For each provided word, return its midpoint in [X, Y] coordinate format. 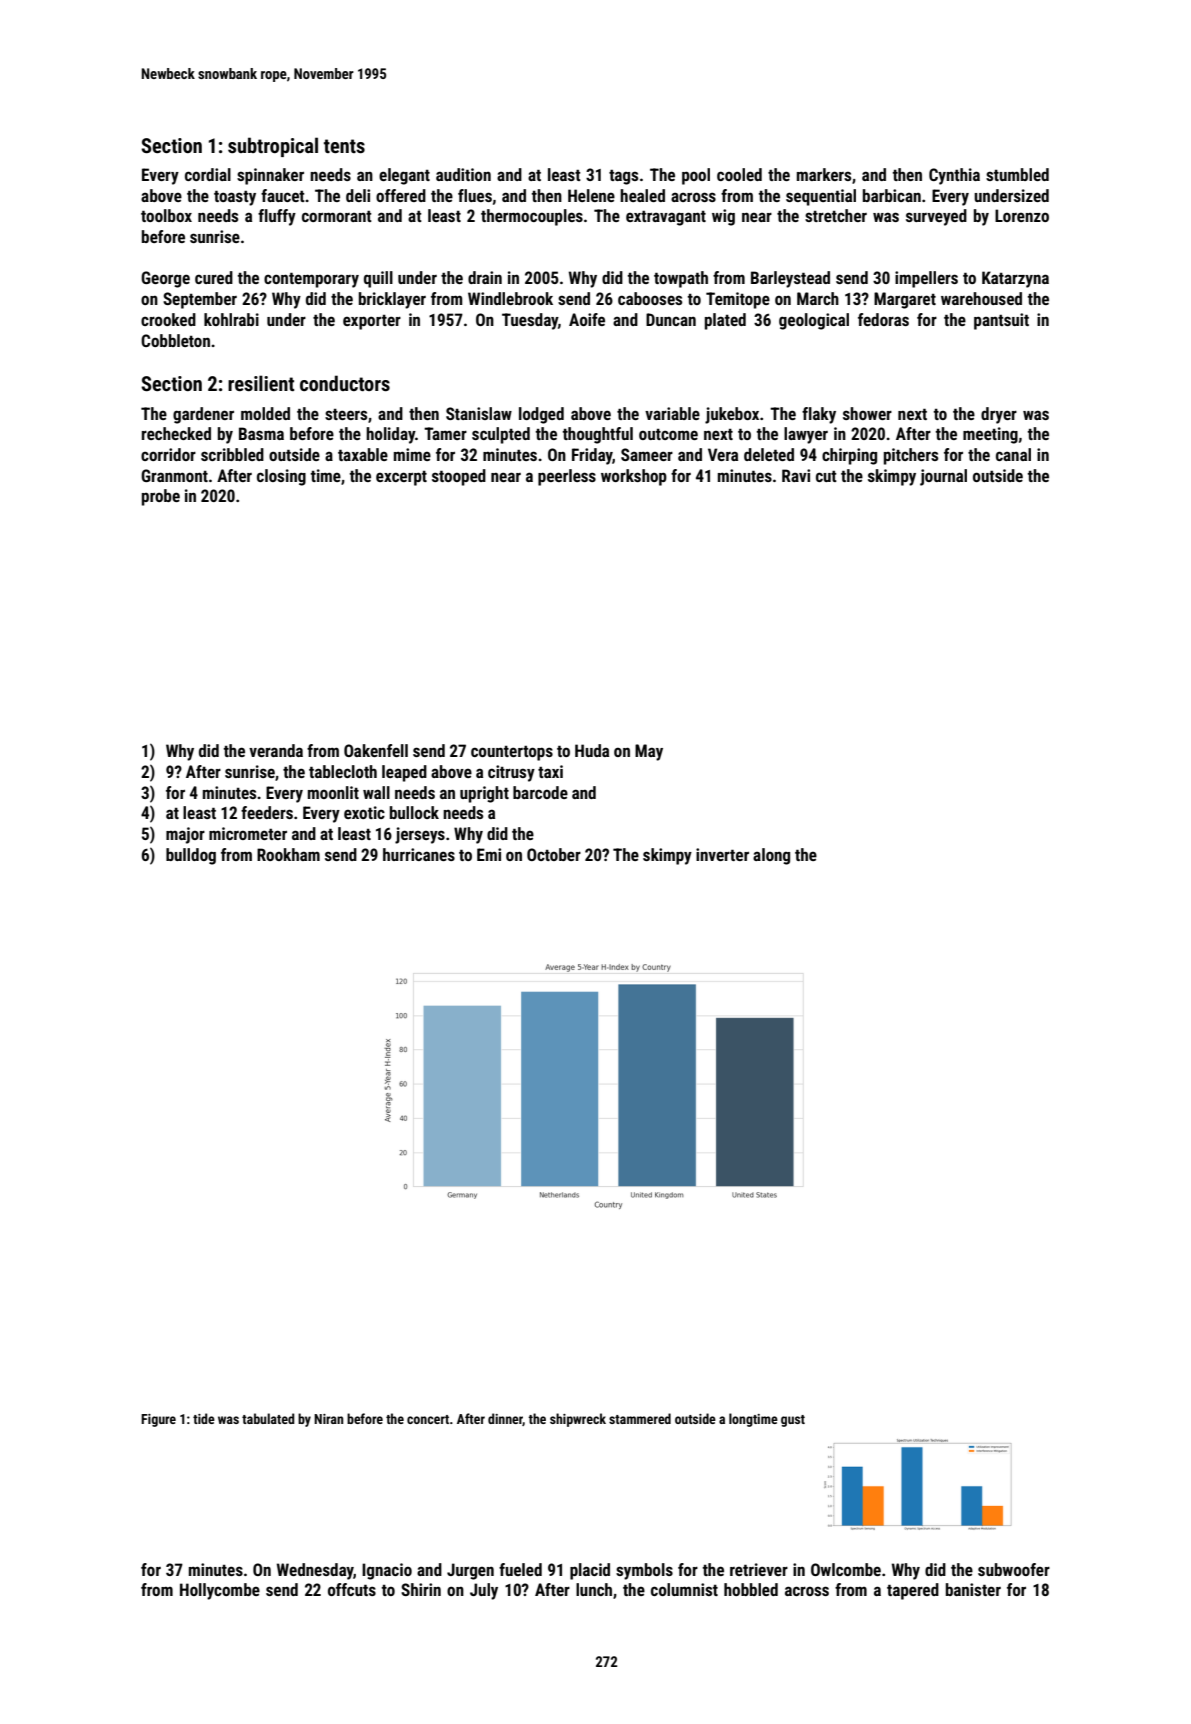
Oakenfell [376, 750]
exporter [372, 322]
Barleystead [790, 279]
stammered [640, 1418]
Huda [592, 750]
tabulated [268, 1418]
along [771, 856]
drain [485, 277]
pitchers [911, 456]
